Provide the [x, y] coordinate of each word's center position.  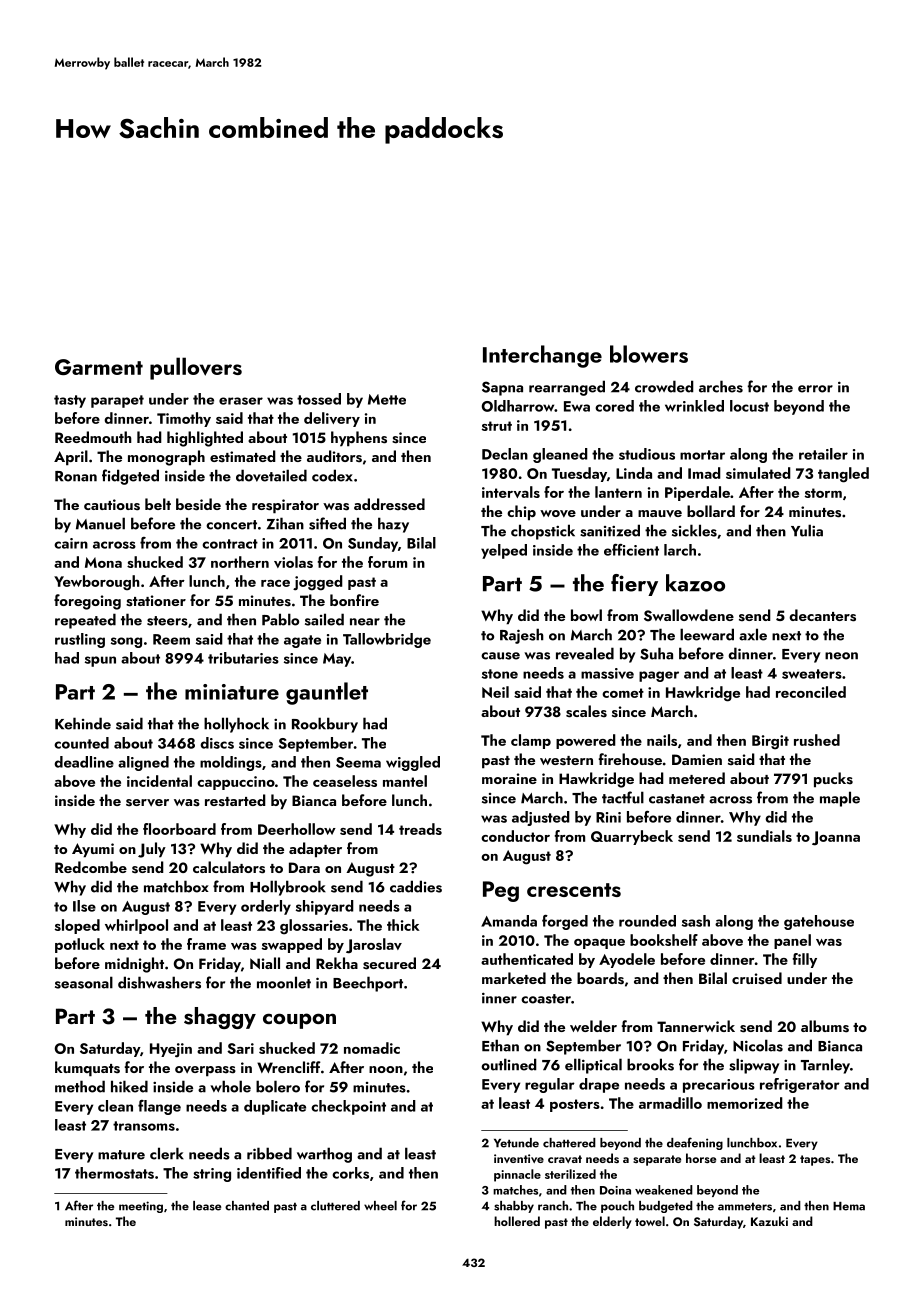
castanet [677, 799]
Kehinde [83, 723]
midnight [134, 965]
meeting [141, 1207]
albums [825, 1026]
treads [420, 829]
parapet [117, 401]
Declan [505, 454]
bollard [711, 511]
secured [389, 963]
